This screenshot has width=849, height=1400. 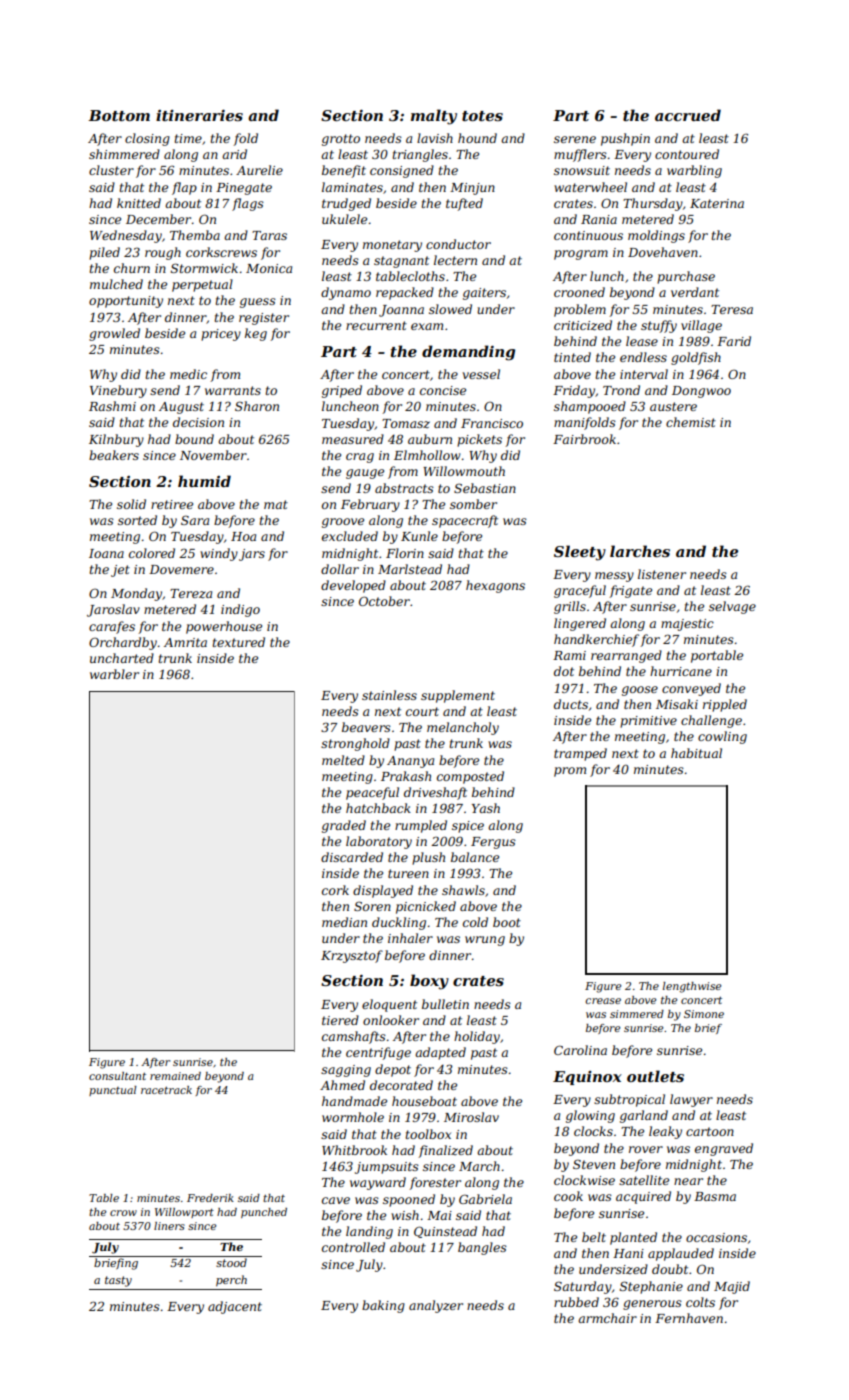 I want to click on analyzer, so click(x=436, y=1306).
